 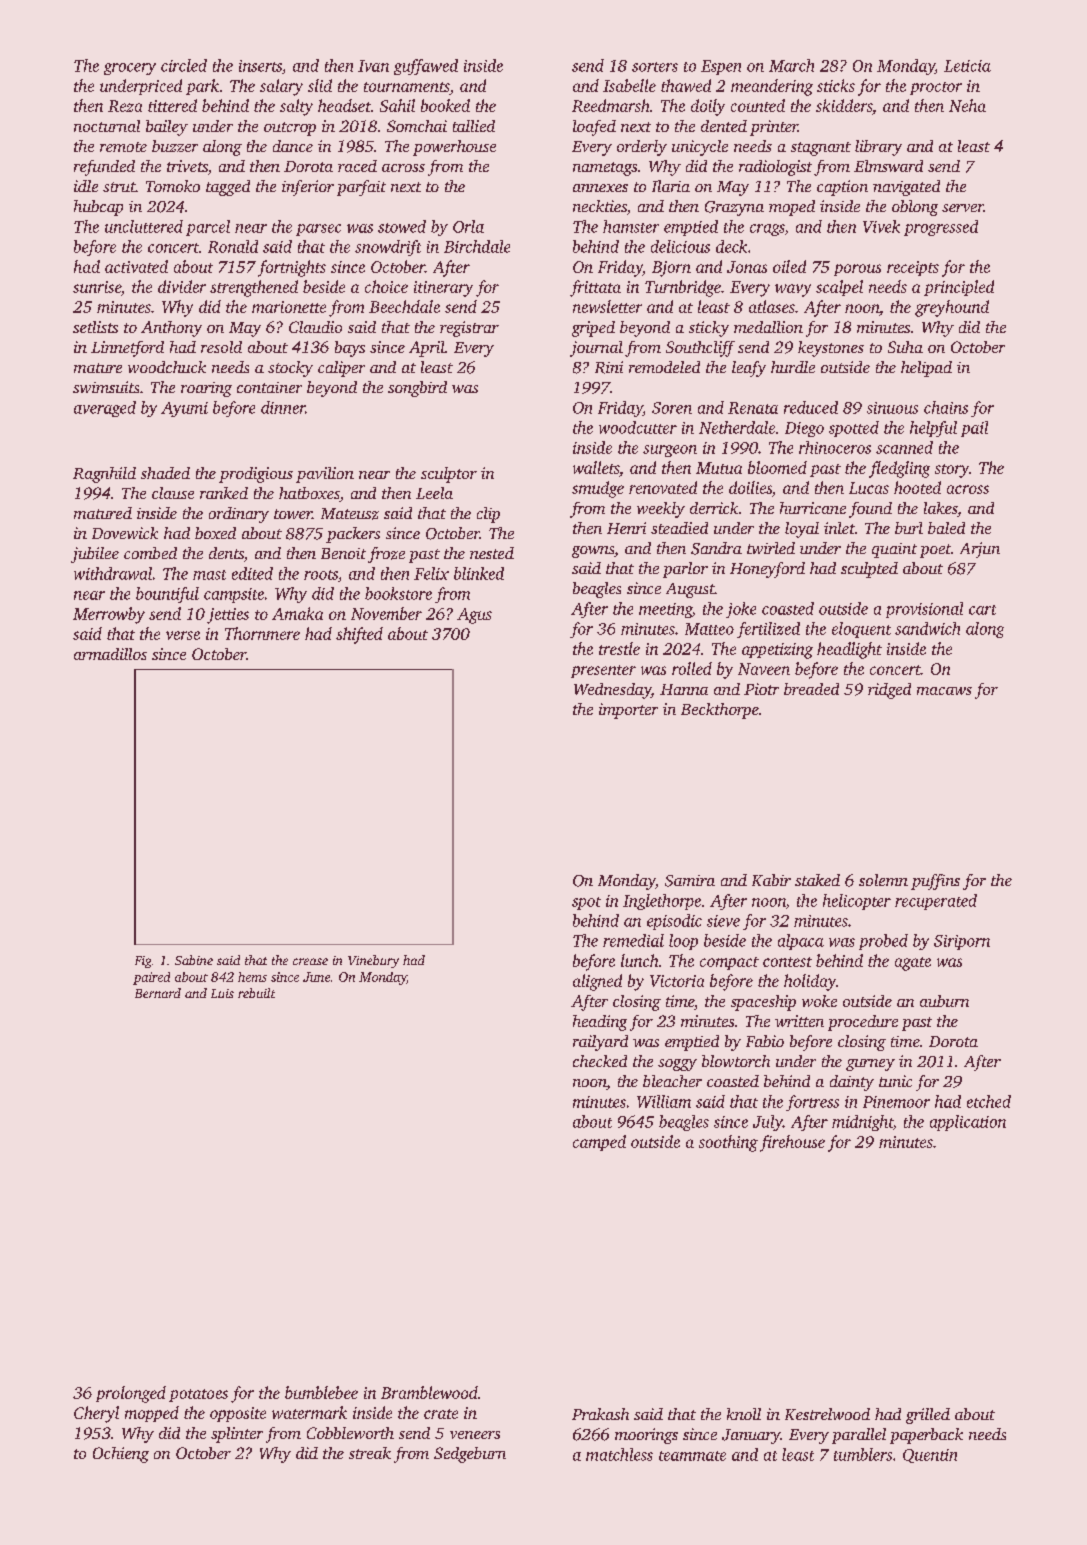 I want to click on Sedgeburn, so click(x=470, y=1455).
